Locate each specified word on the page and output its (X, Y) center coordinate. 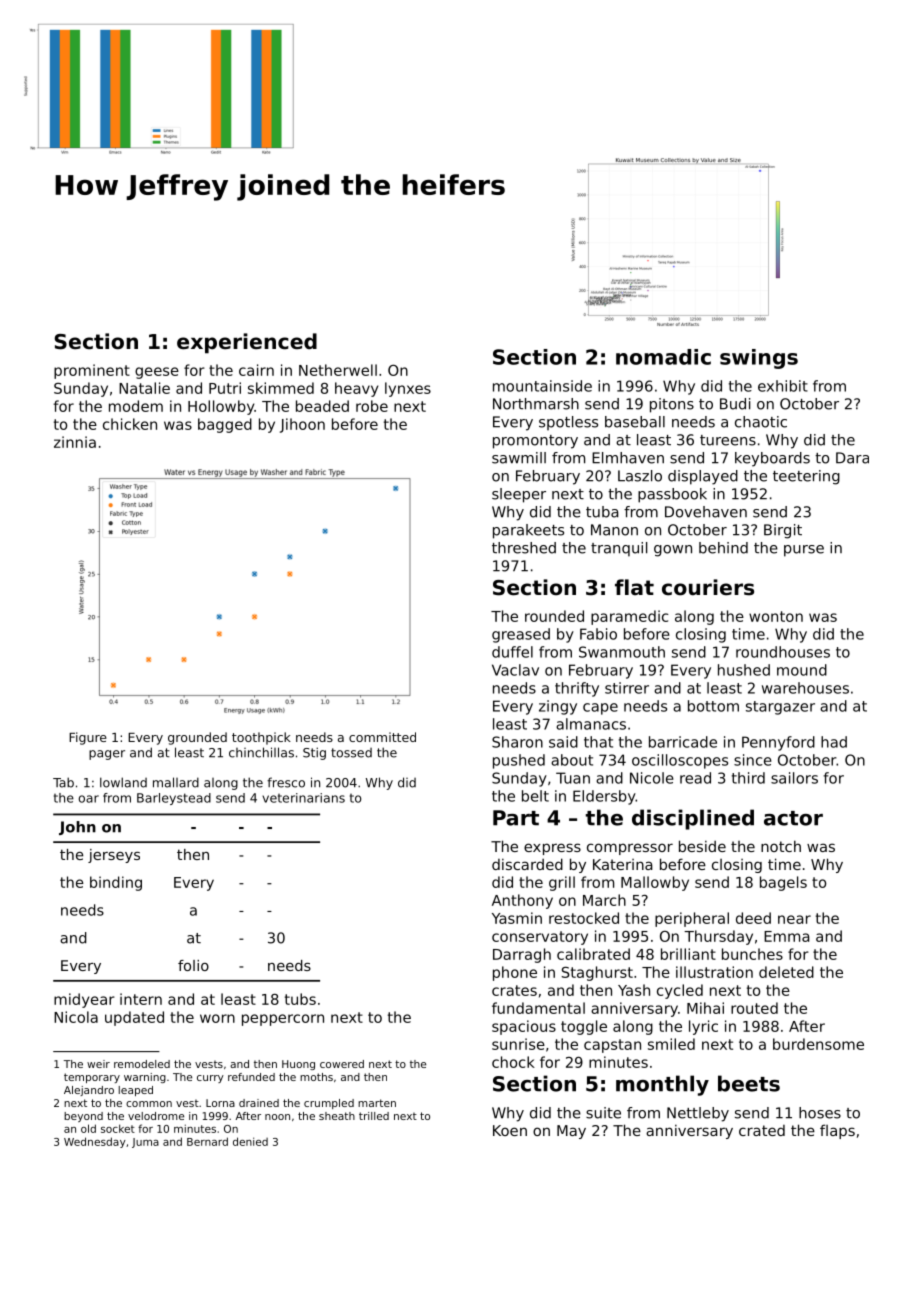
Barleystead (174, 799)
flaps (837, 1131)
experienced (247, 343)
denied (250, 1141)
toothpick (261, 738)
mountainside (542, 386)
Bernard (207, 1141)
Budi (735, 404)
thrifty (577, 689)
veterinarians (303, 798)
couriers (708, 587)
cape (600, 709)
